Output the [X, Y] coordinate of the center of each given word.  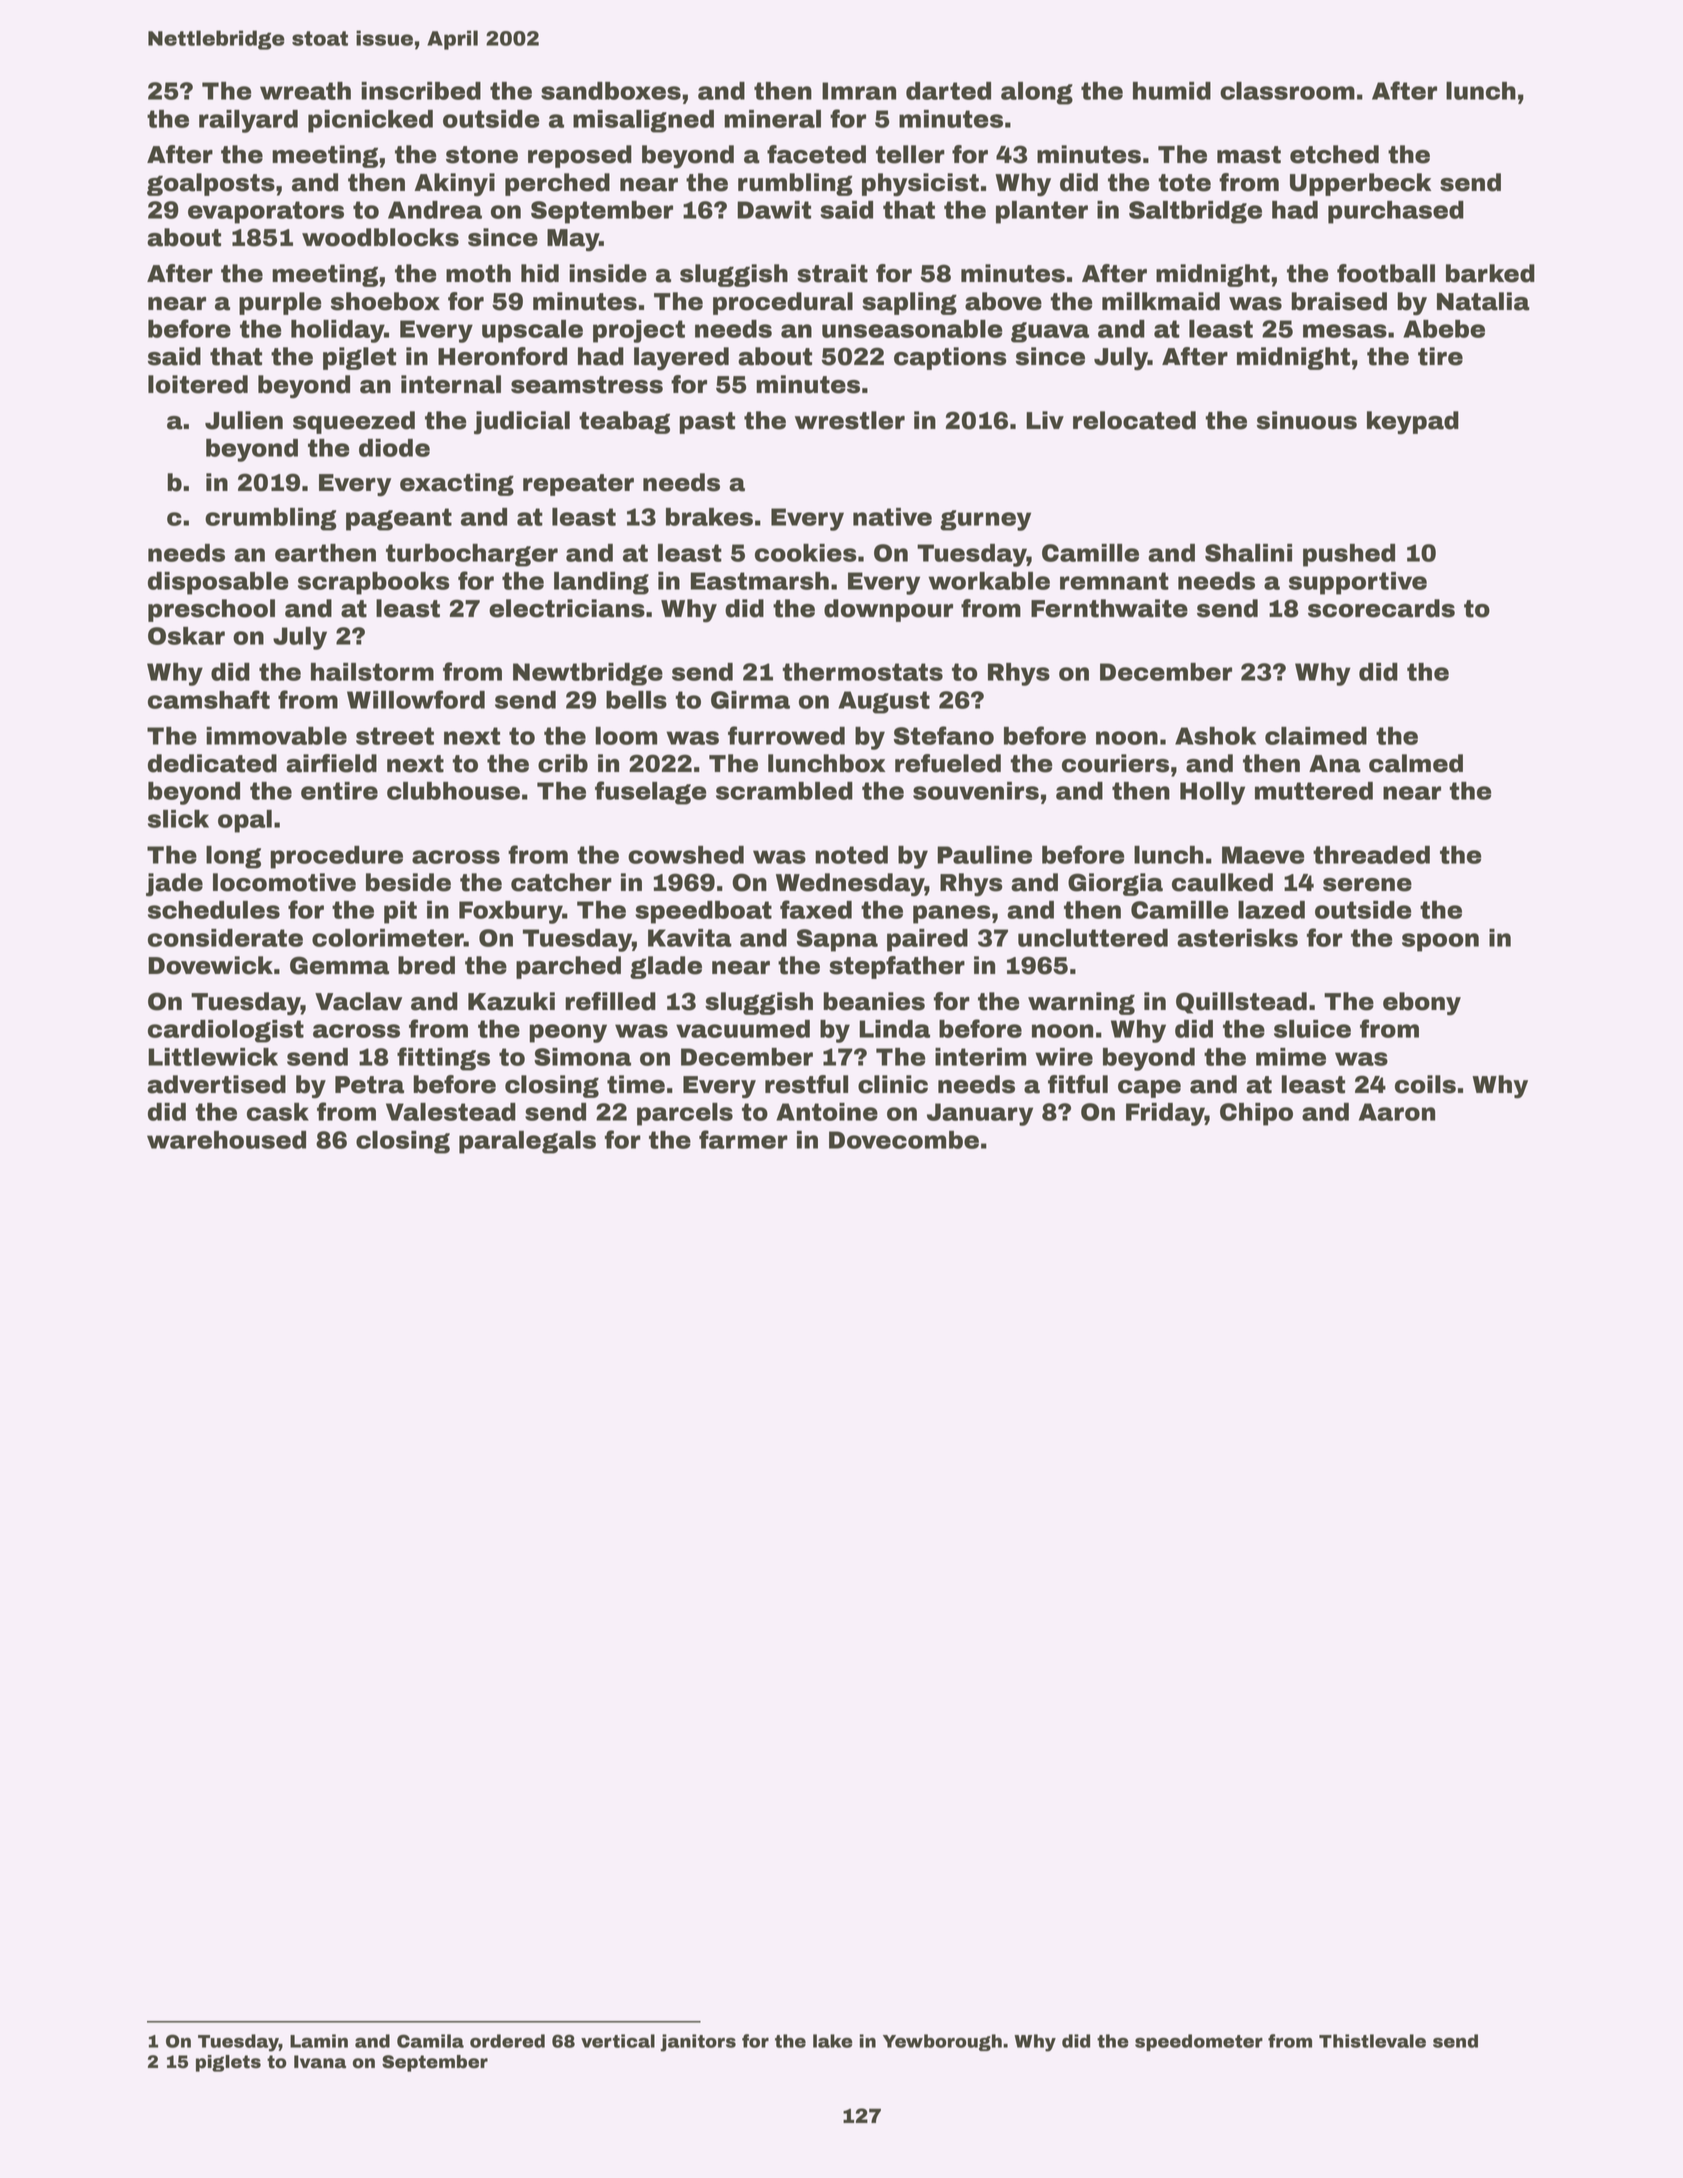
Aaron [1397, 1112]
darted [948, 91]
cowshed [686, 855]
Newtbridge [588, 674]
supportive [1358, 583]
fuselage [650, 793]
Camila [430, 2041]
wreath [305, 91]
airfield [331, 763]
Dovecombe [904, 1140]
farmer [743, 1139]
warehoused [226, 1140]
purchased [1396, 212]
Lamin [319, 2041]
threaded [1371, 855]
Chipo [1256, 1114]
